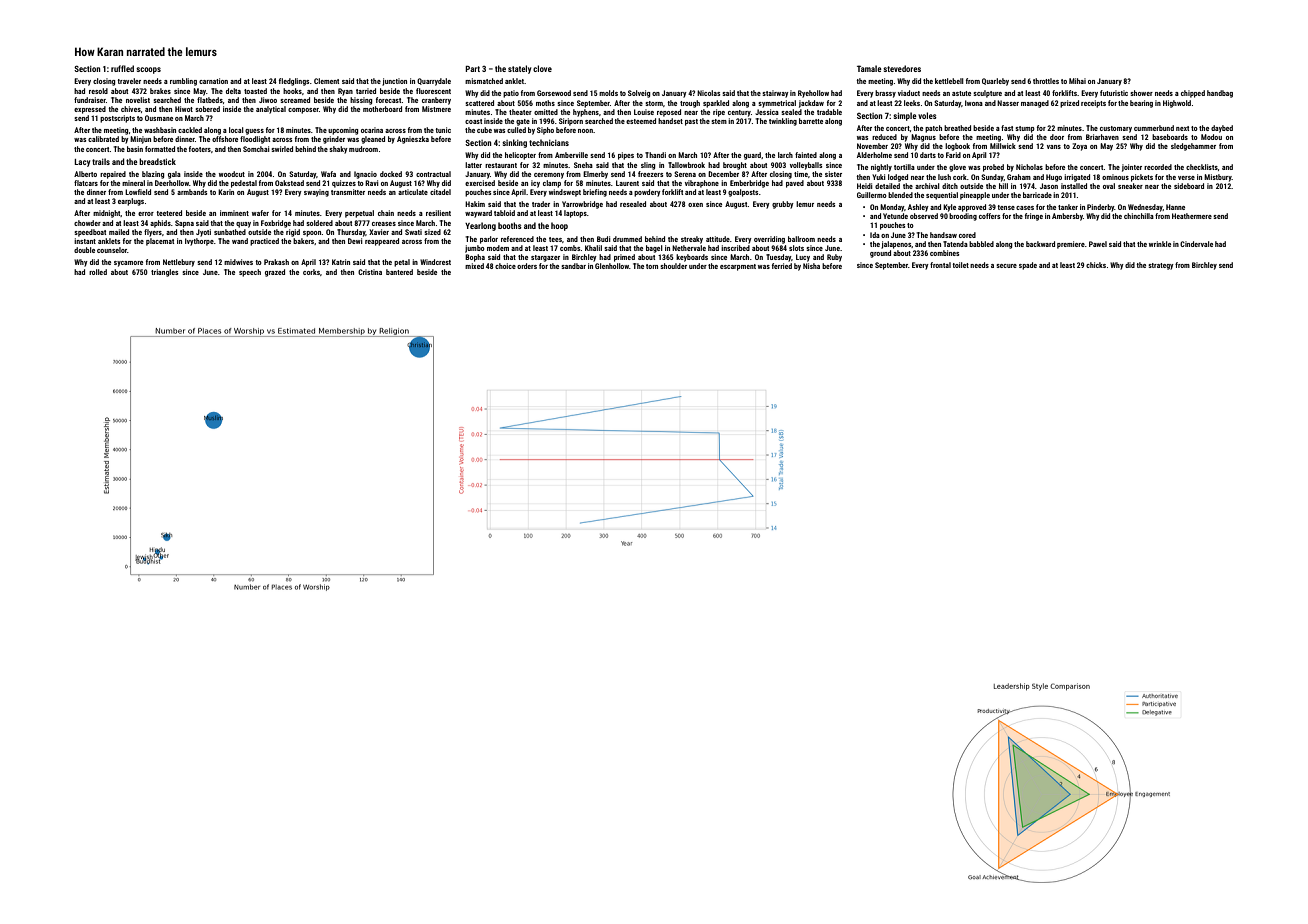  Describe the element at coordinates (796, 248) in the screenshot. I see `slots` at that location.
